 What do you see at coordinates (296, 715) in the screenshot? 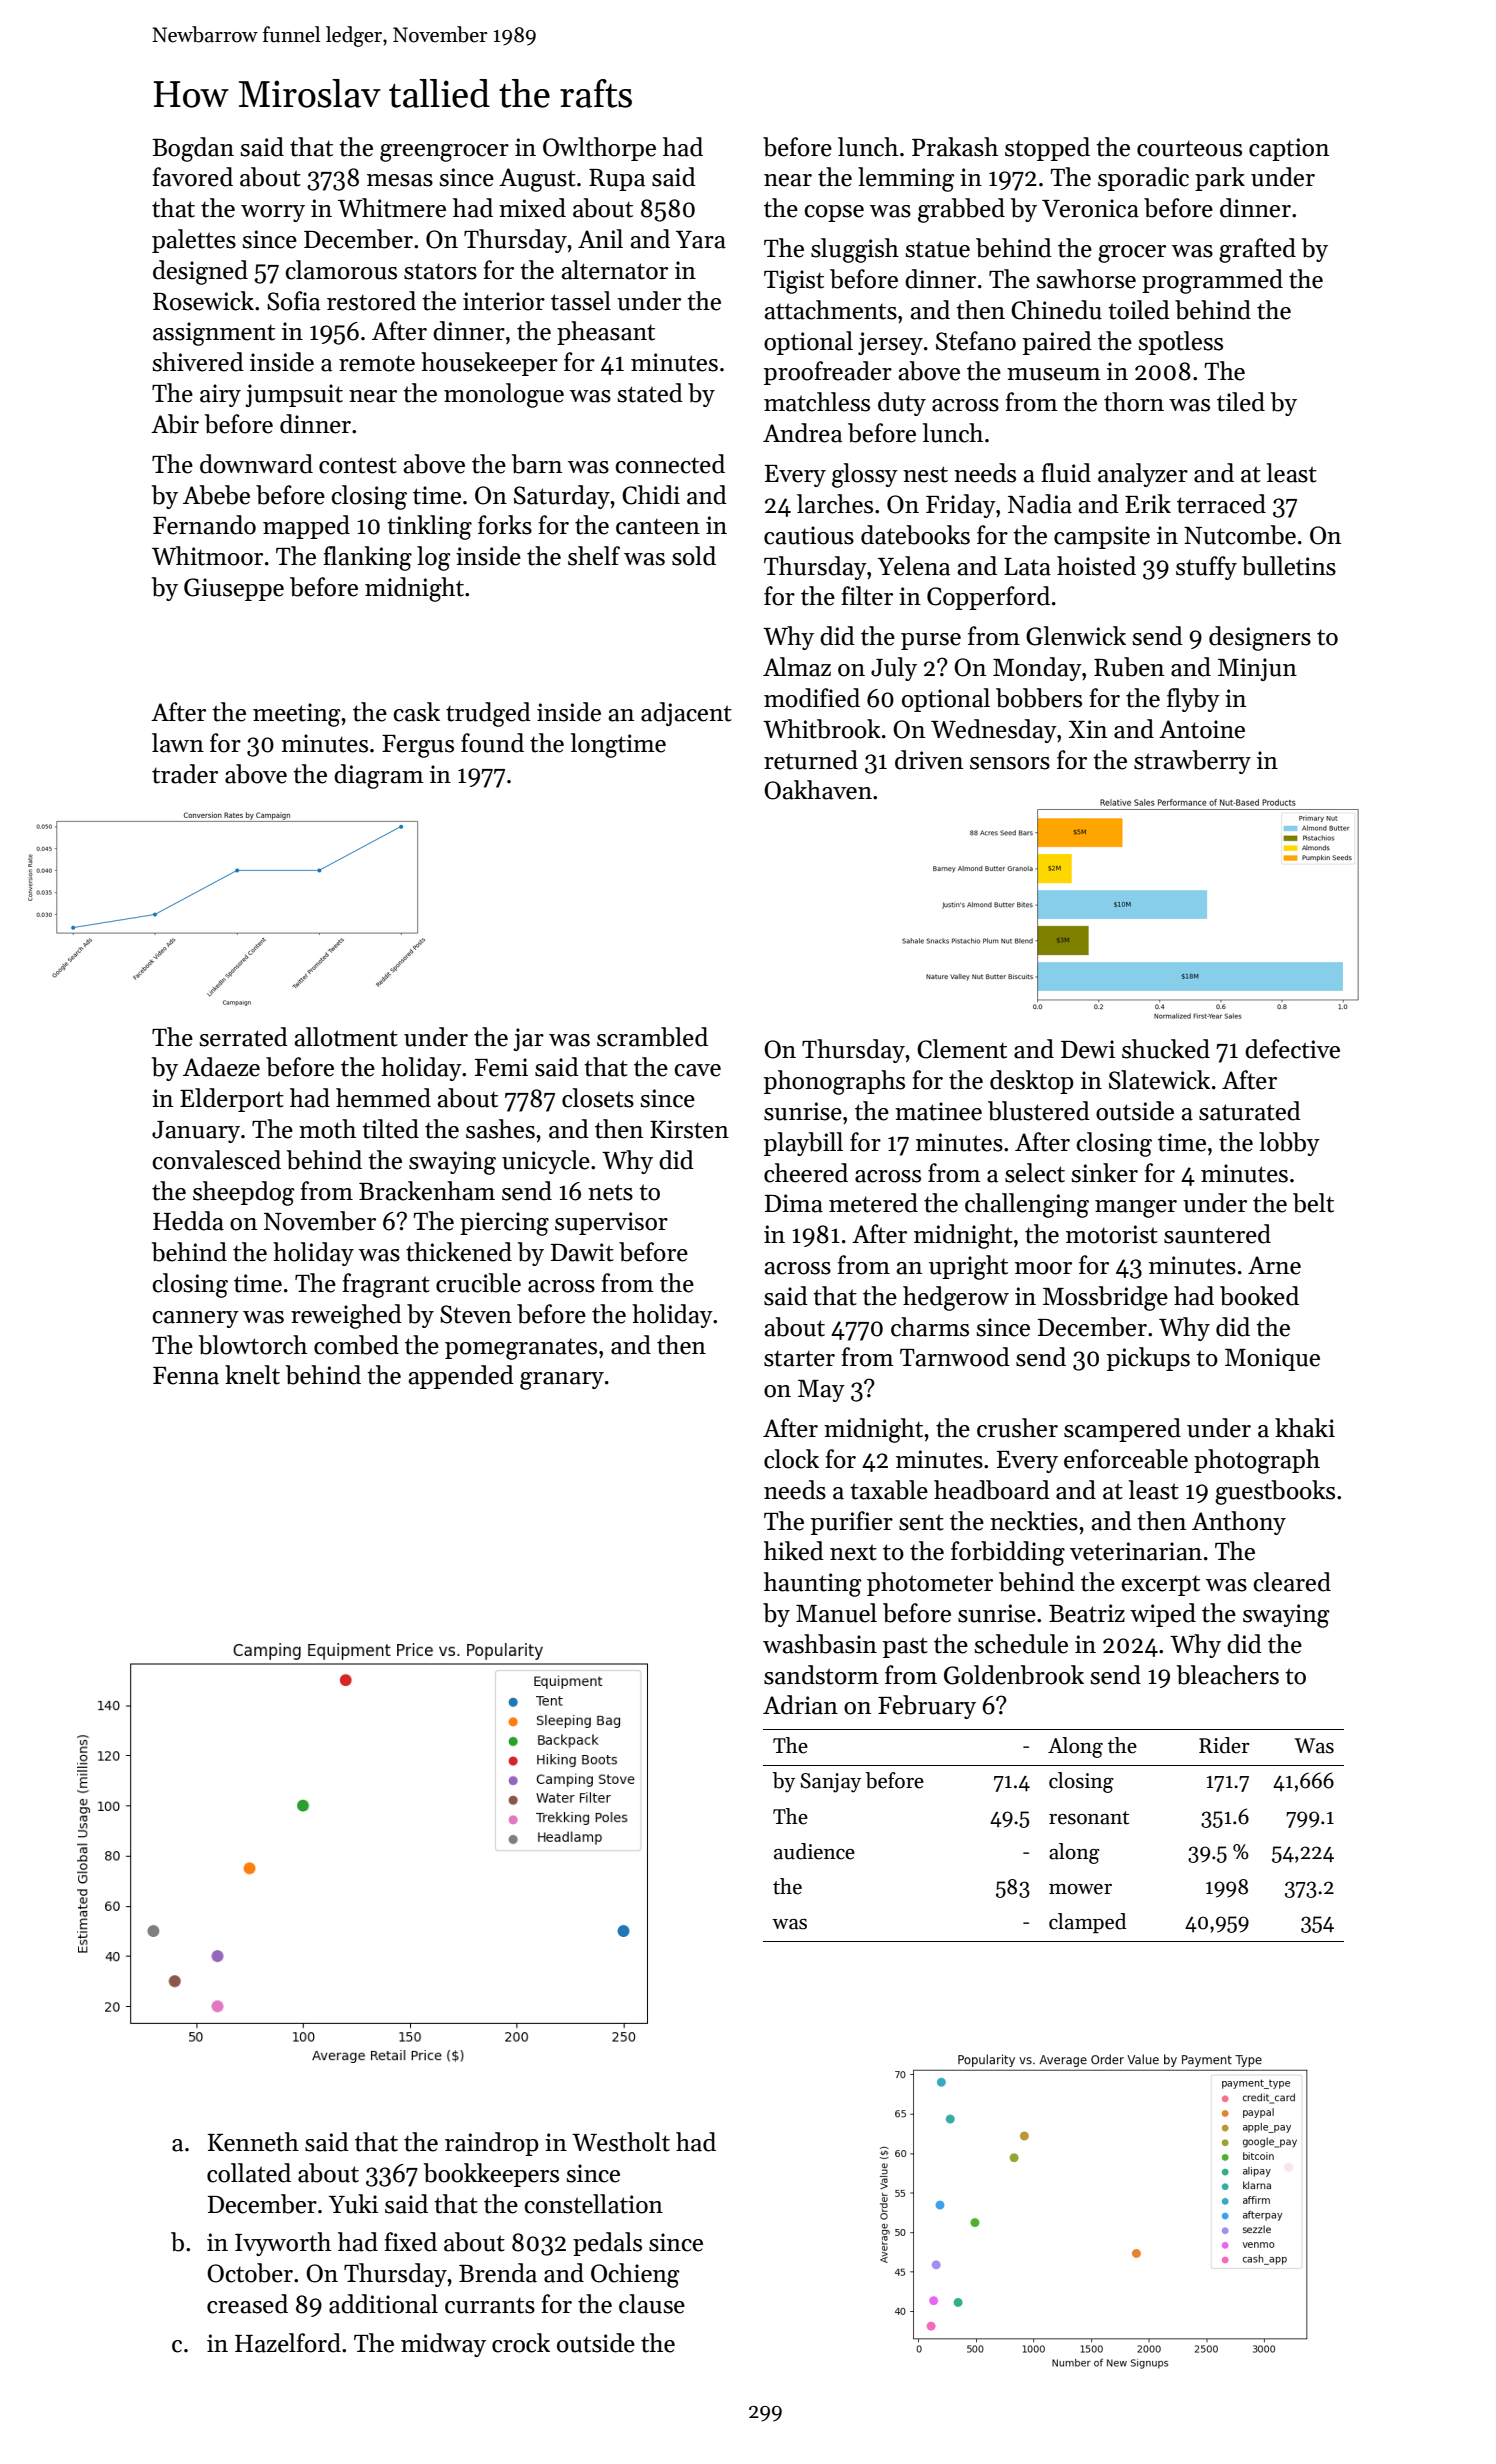
I see `meeting` at bounding box center [296, 715].
